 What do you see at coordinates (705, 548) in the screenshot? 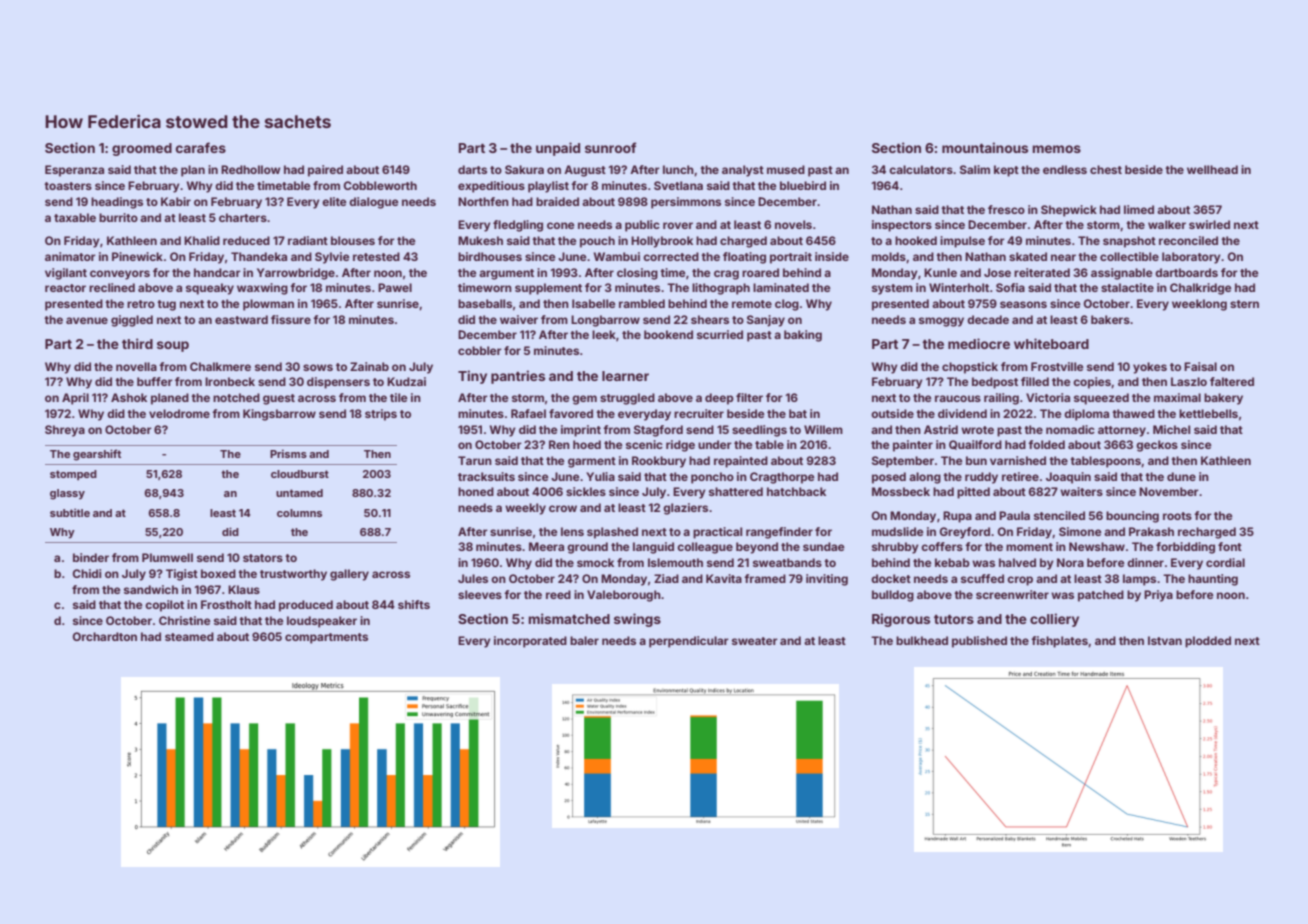
I see `colleague` at bounding box center [705, 548].
